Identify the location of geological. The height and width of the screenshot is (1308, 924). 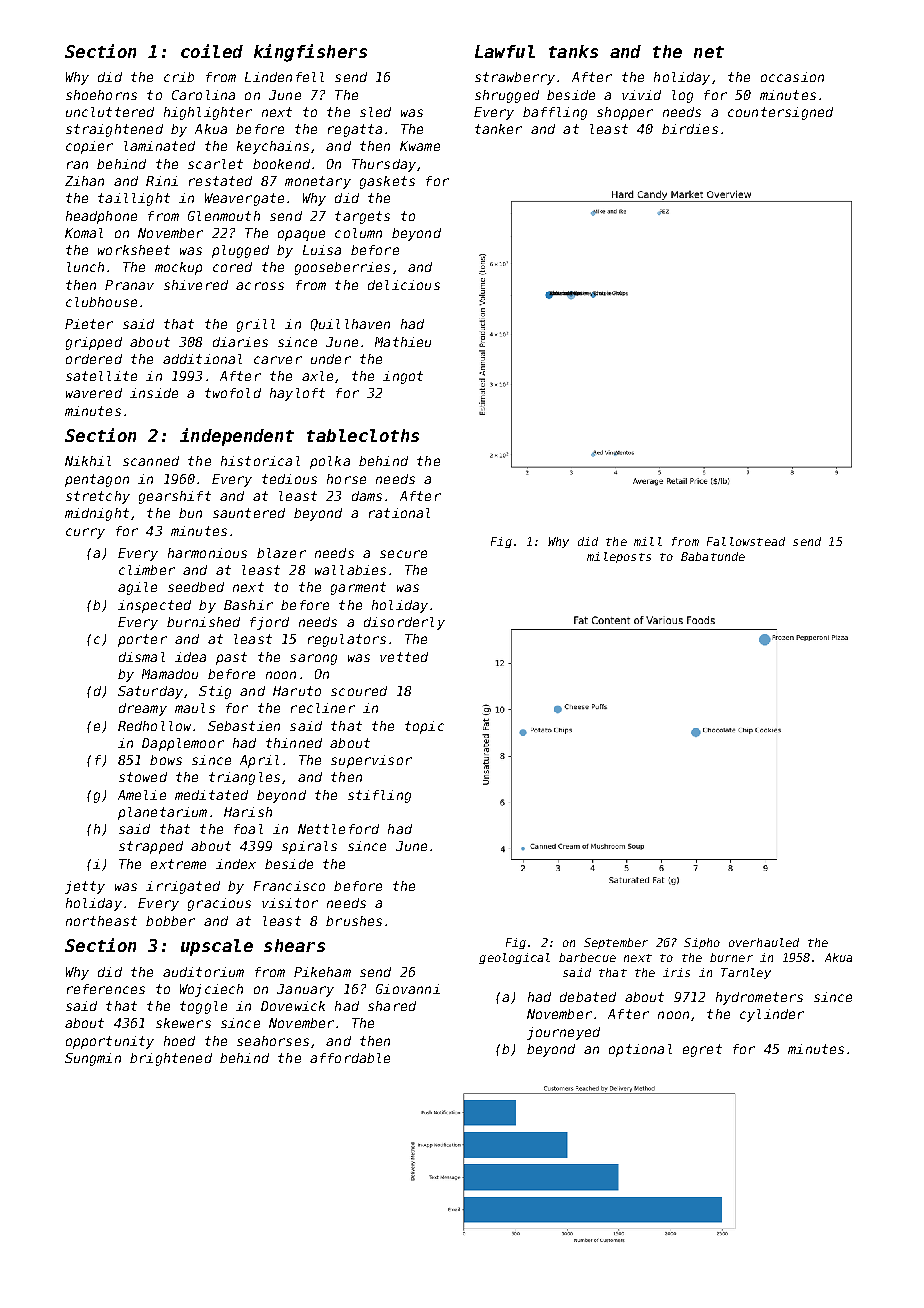
(514, 958).
